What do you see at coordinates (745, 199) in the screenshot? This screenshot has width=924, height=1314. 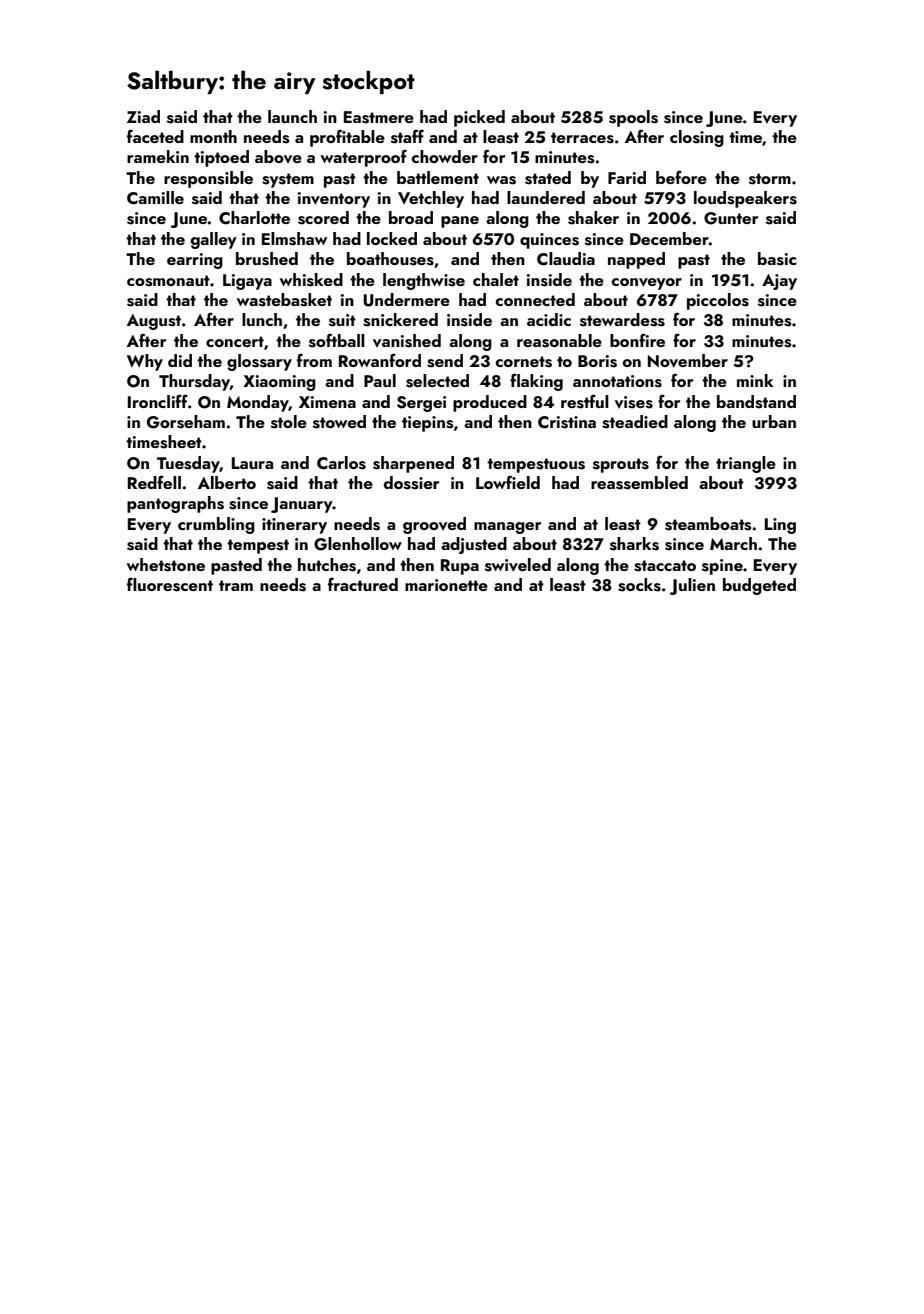 I see `loudspeakers` at bounding box center [745, 199].
